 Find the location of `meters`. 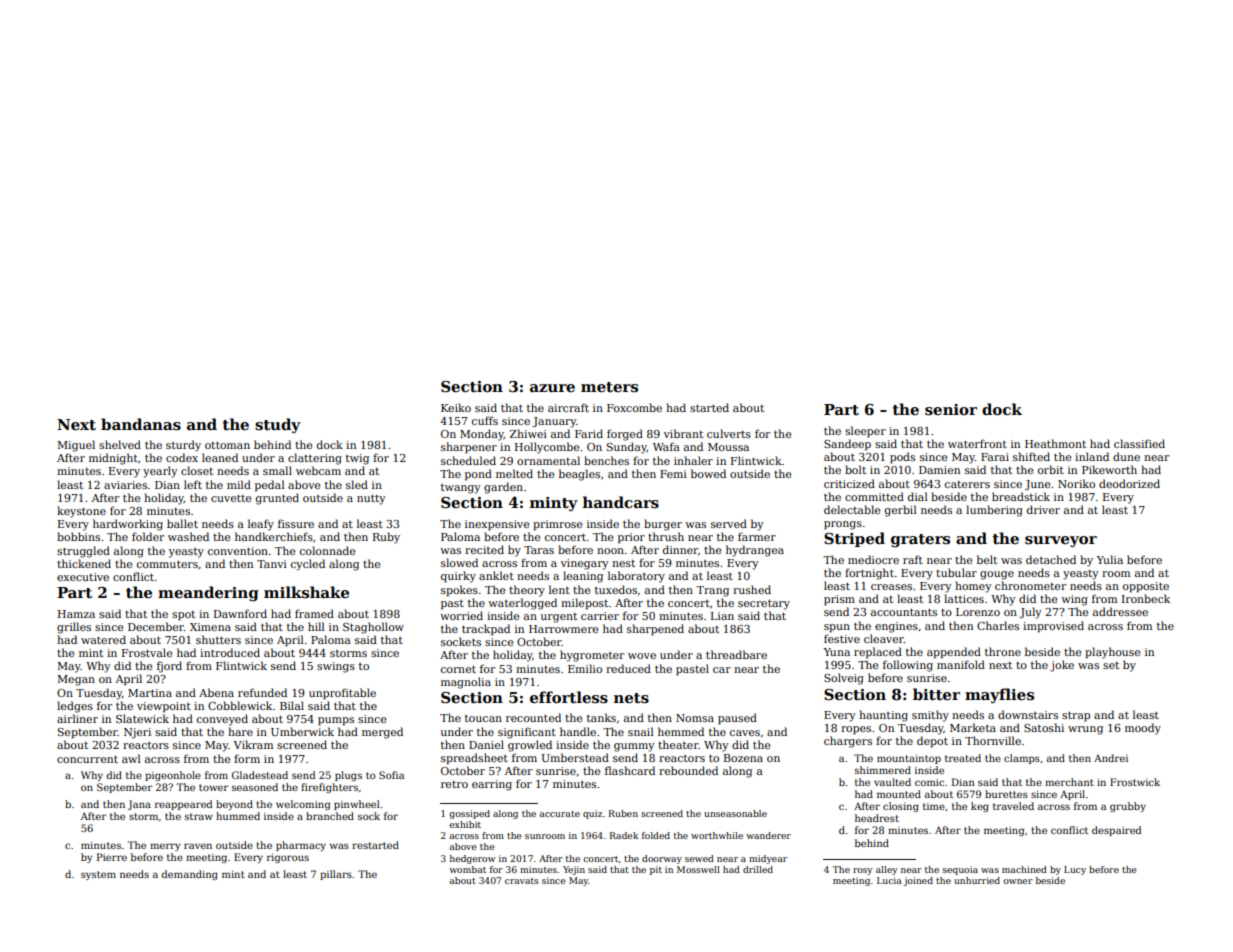

meters is located at coordinates (609, 387).
